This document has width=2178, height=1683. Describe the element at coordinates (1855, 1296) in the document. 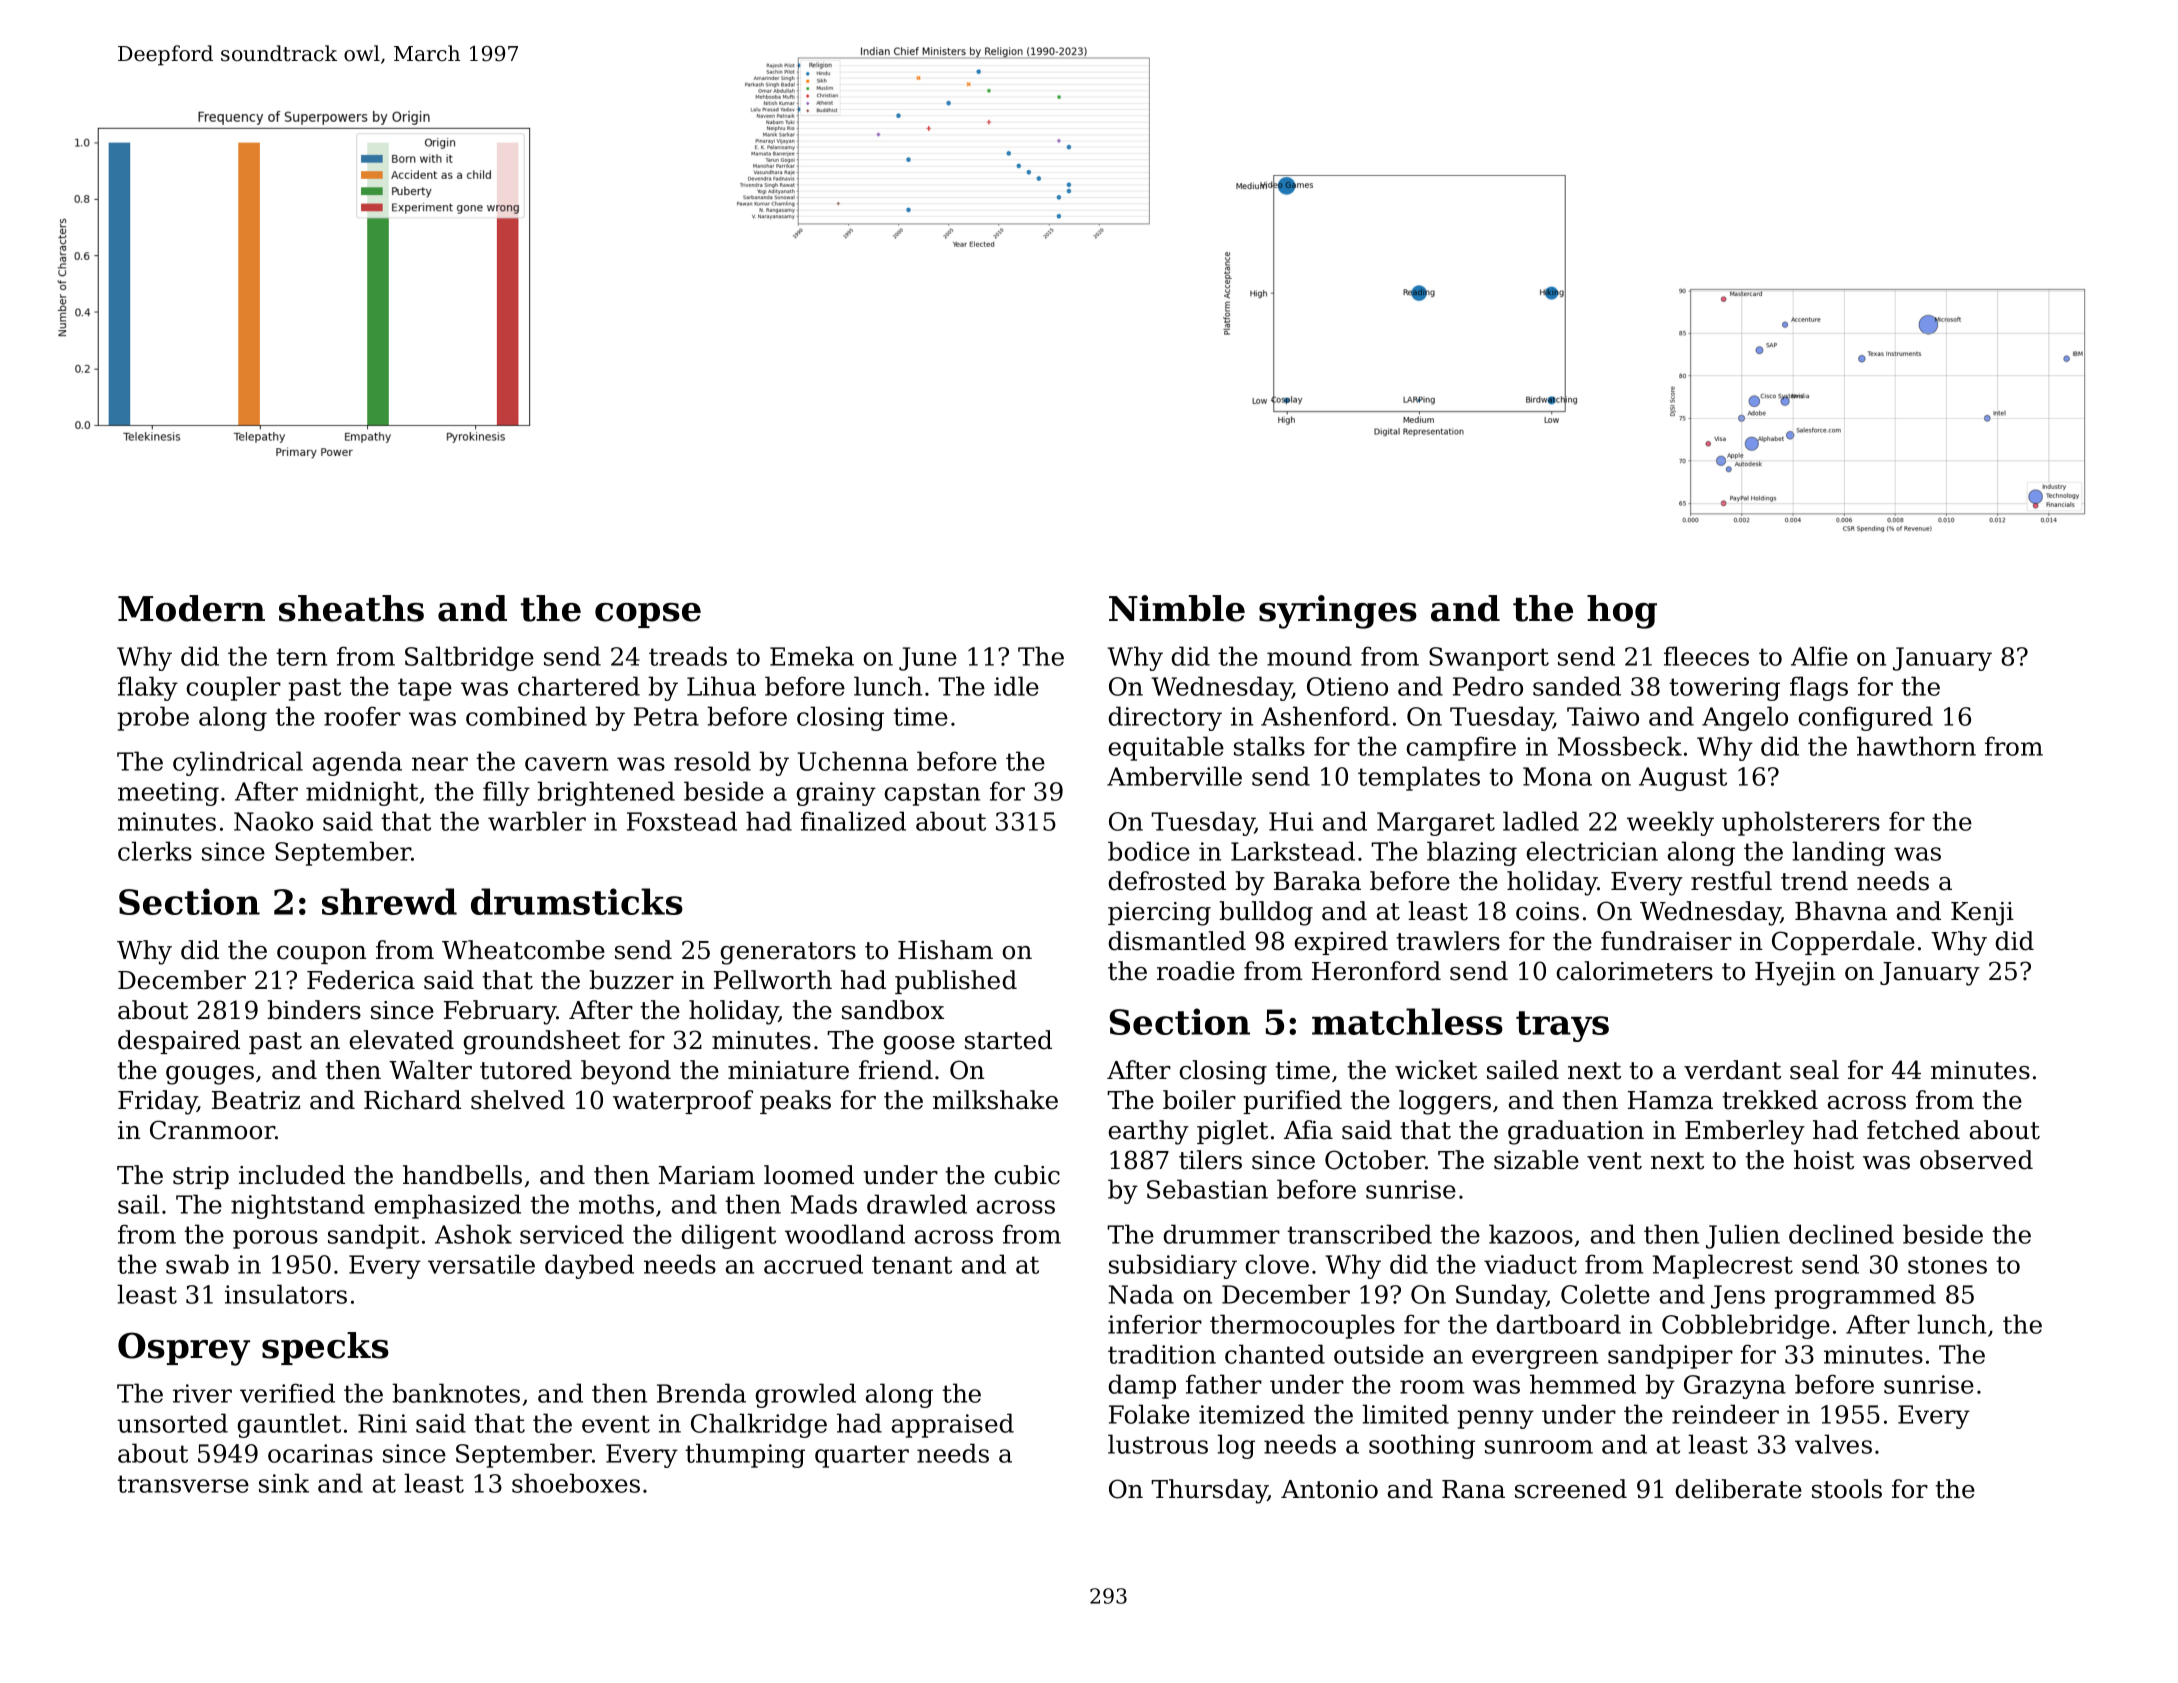

I see `programmed` at that location.
